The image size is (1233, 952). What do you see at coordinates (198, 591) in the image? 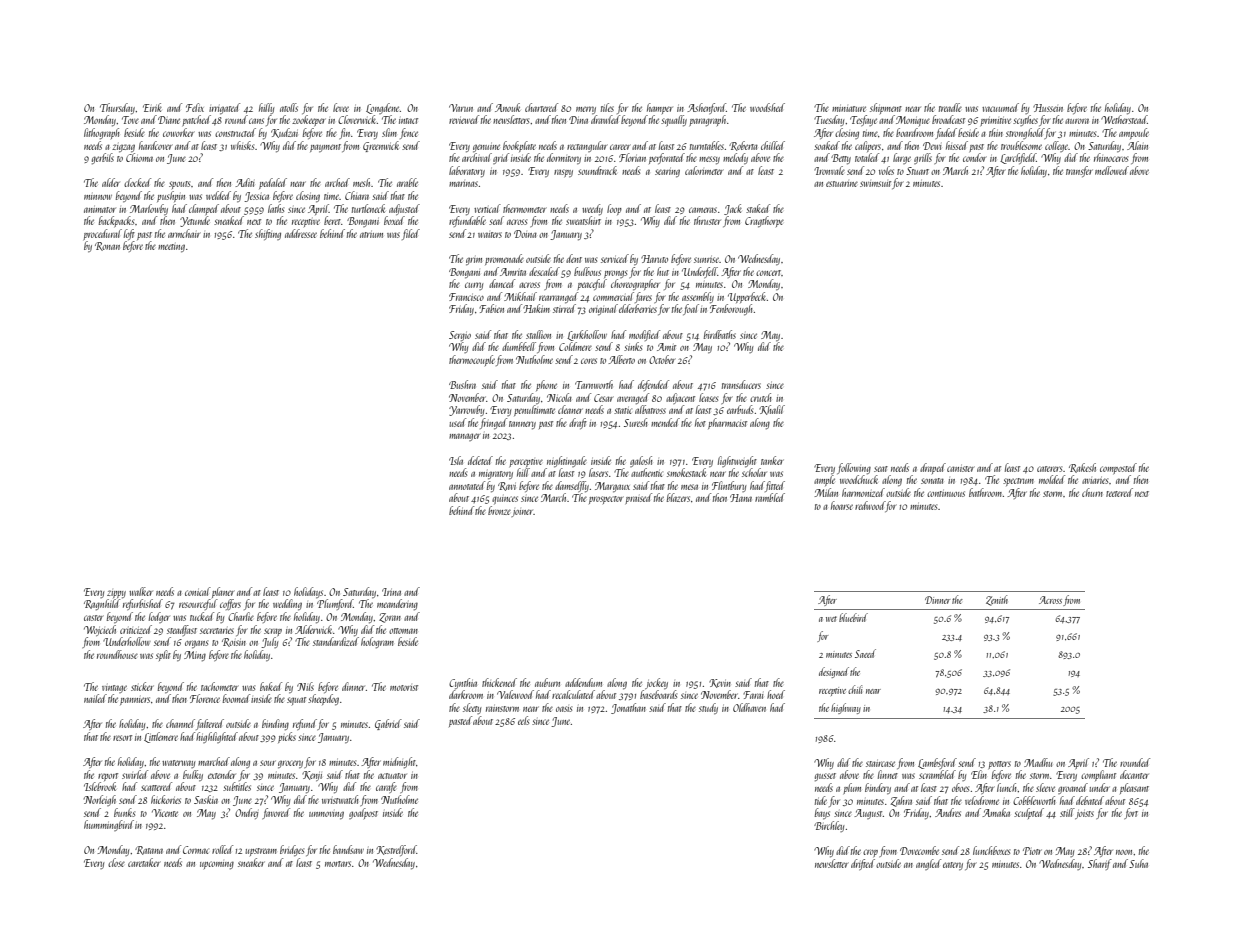
I see `conical` at bounding box center [198, 591].
